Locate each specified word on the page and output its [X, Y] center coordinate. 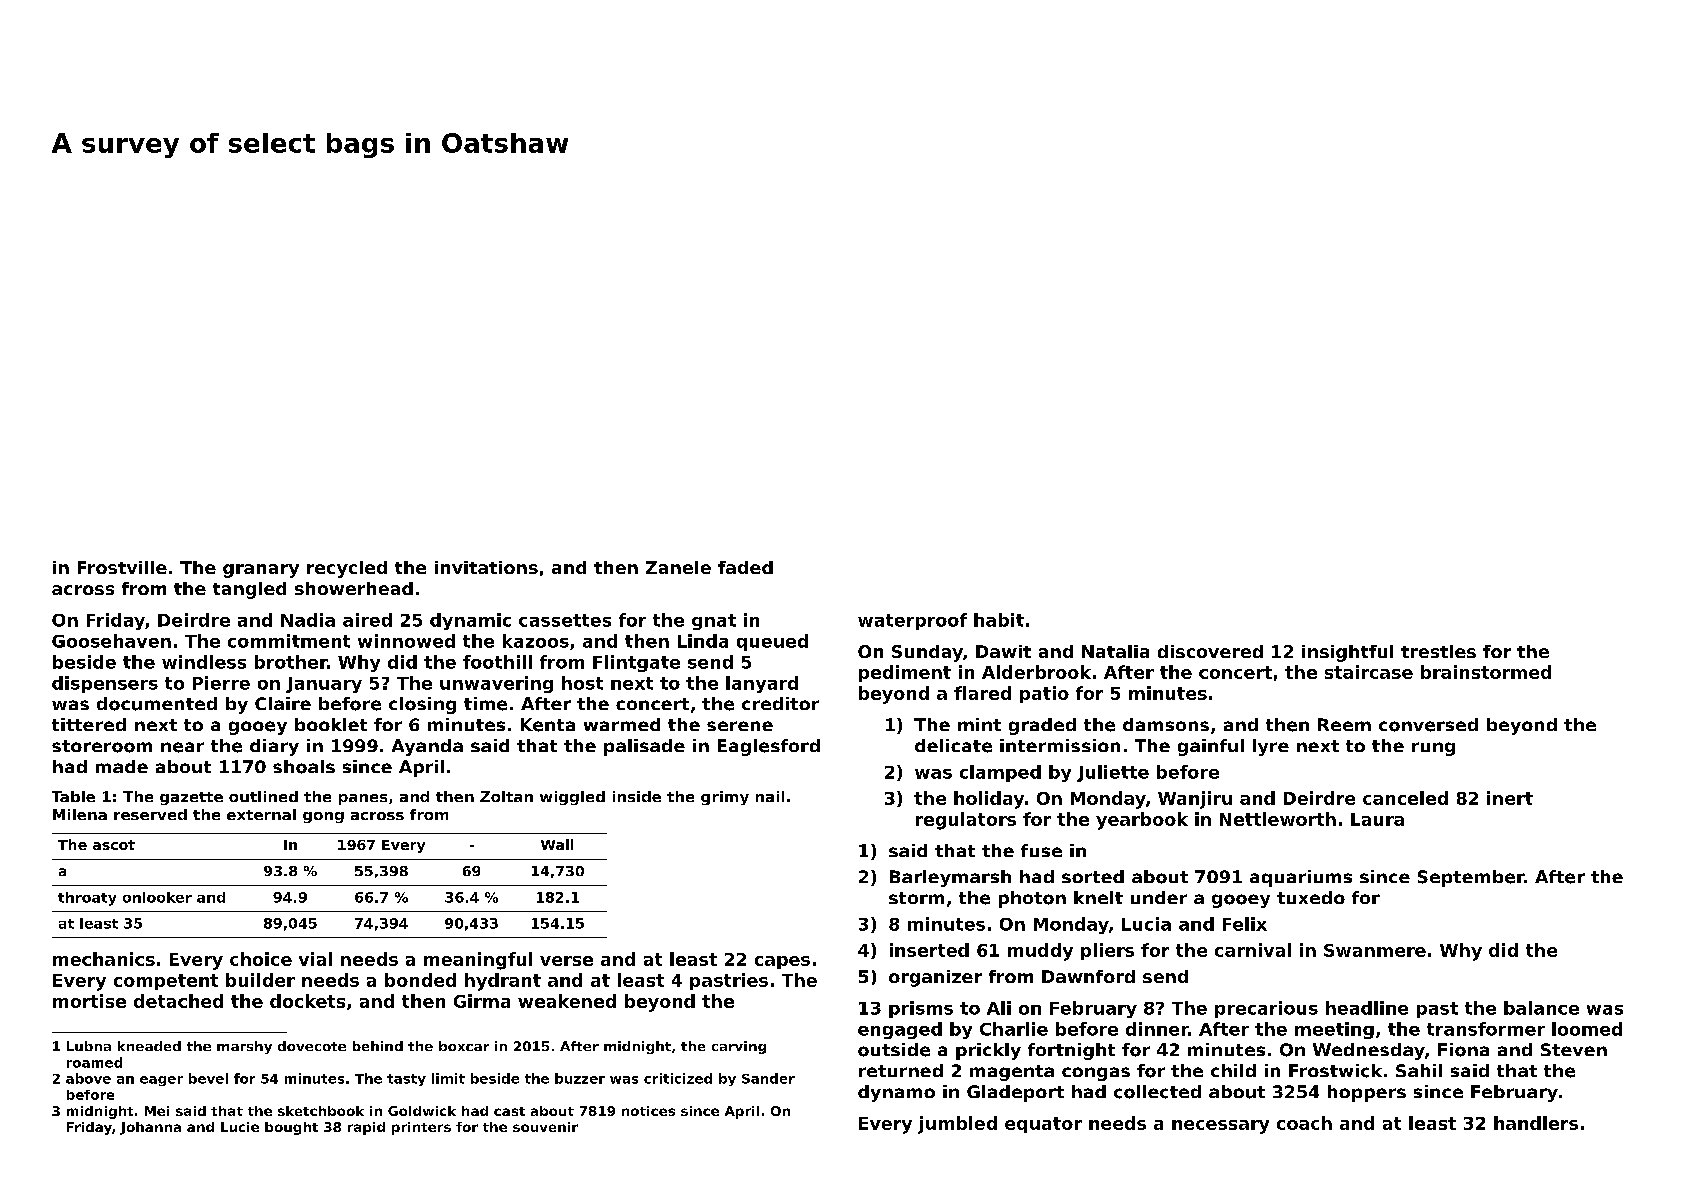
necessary [1220, 1127]
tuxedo [1311, 897]
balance [1541, 1008]
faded [745, 567]
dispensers [105, 684]
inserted [929, 950]
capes [782, 962]
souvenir [545, 1127]
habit [999, 620]
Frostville [122, 567]
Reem [1344, 724]
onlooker [157, 897]
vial [315, 959]
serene [740, 726]
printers [421, 1128]
